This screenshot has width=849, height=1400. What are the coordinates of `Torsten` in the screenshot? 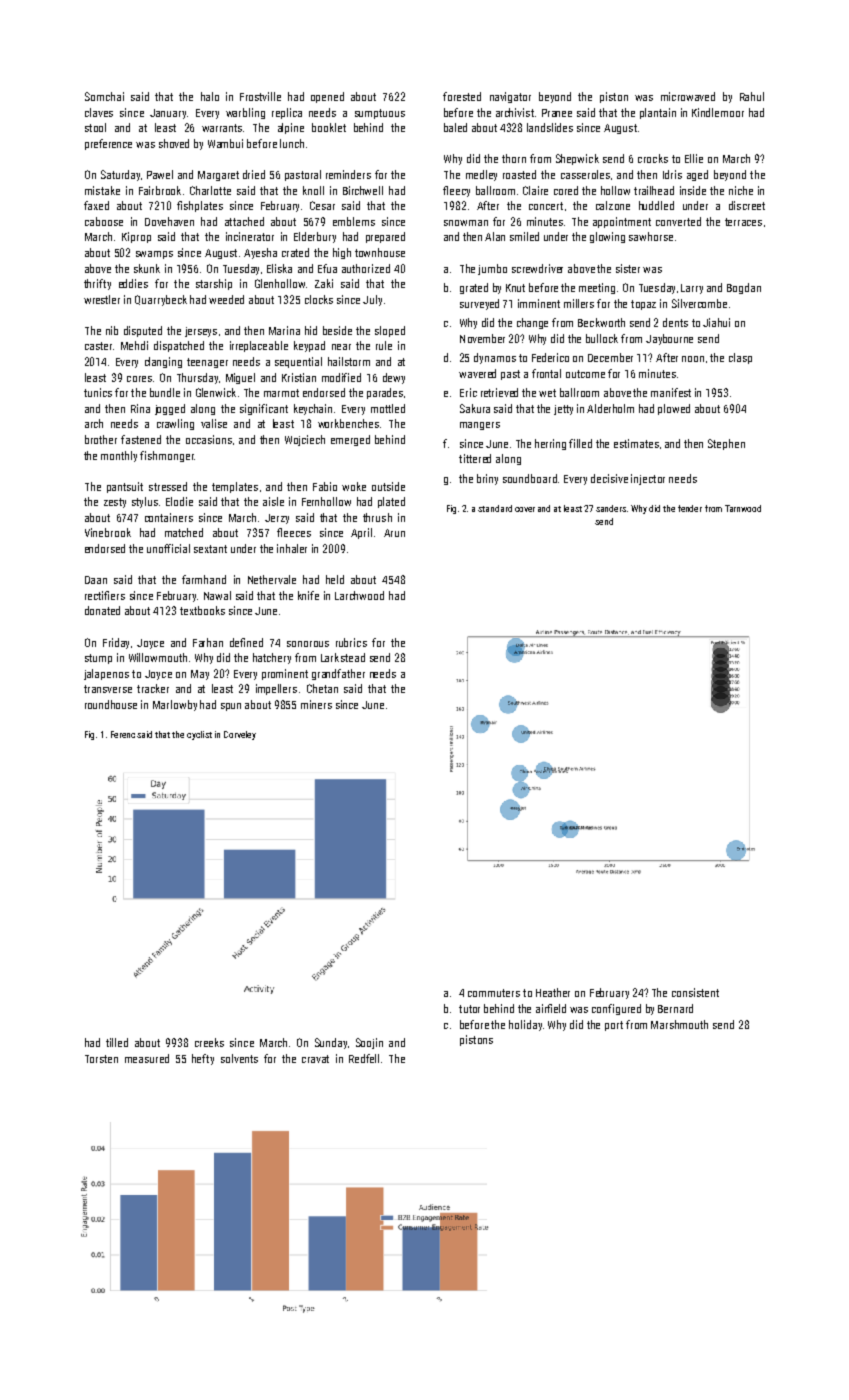 It's located at (101, 1059).
